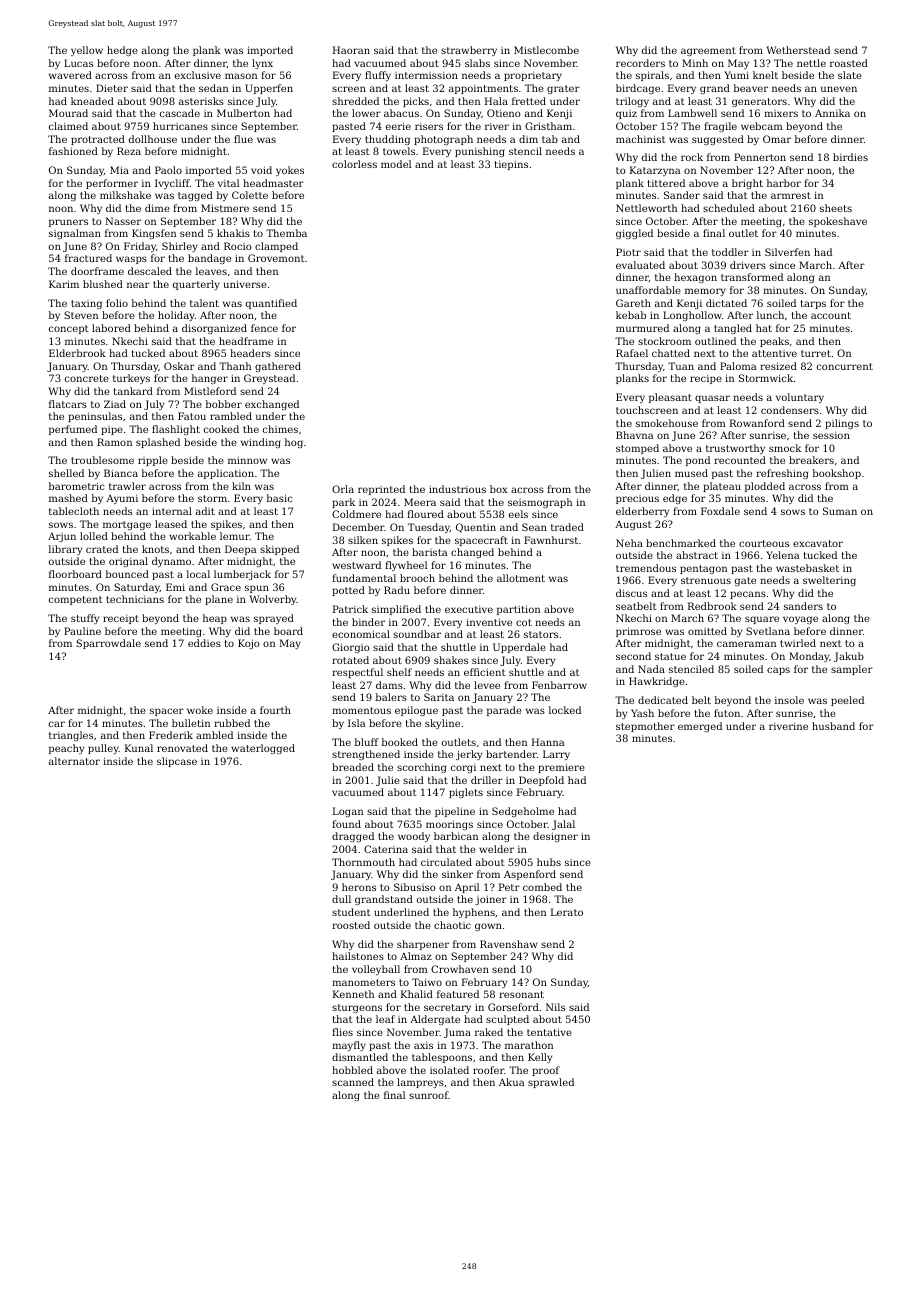 The image size is (924, 1308). I want to click on renovated, so click(182, 748).
